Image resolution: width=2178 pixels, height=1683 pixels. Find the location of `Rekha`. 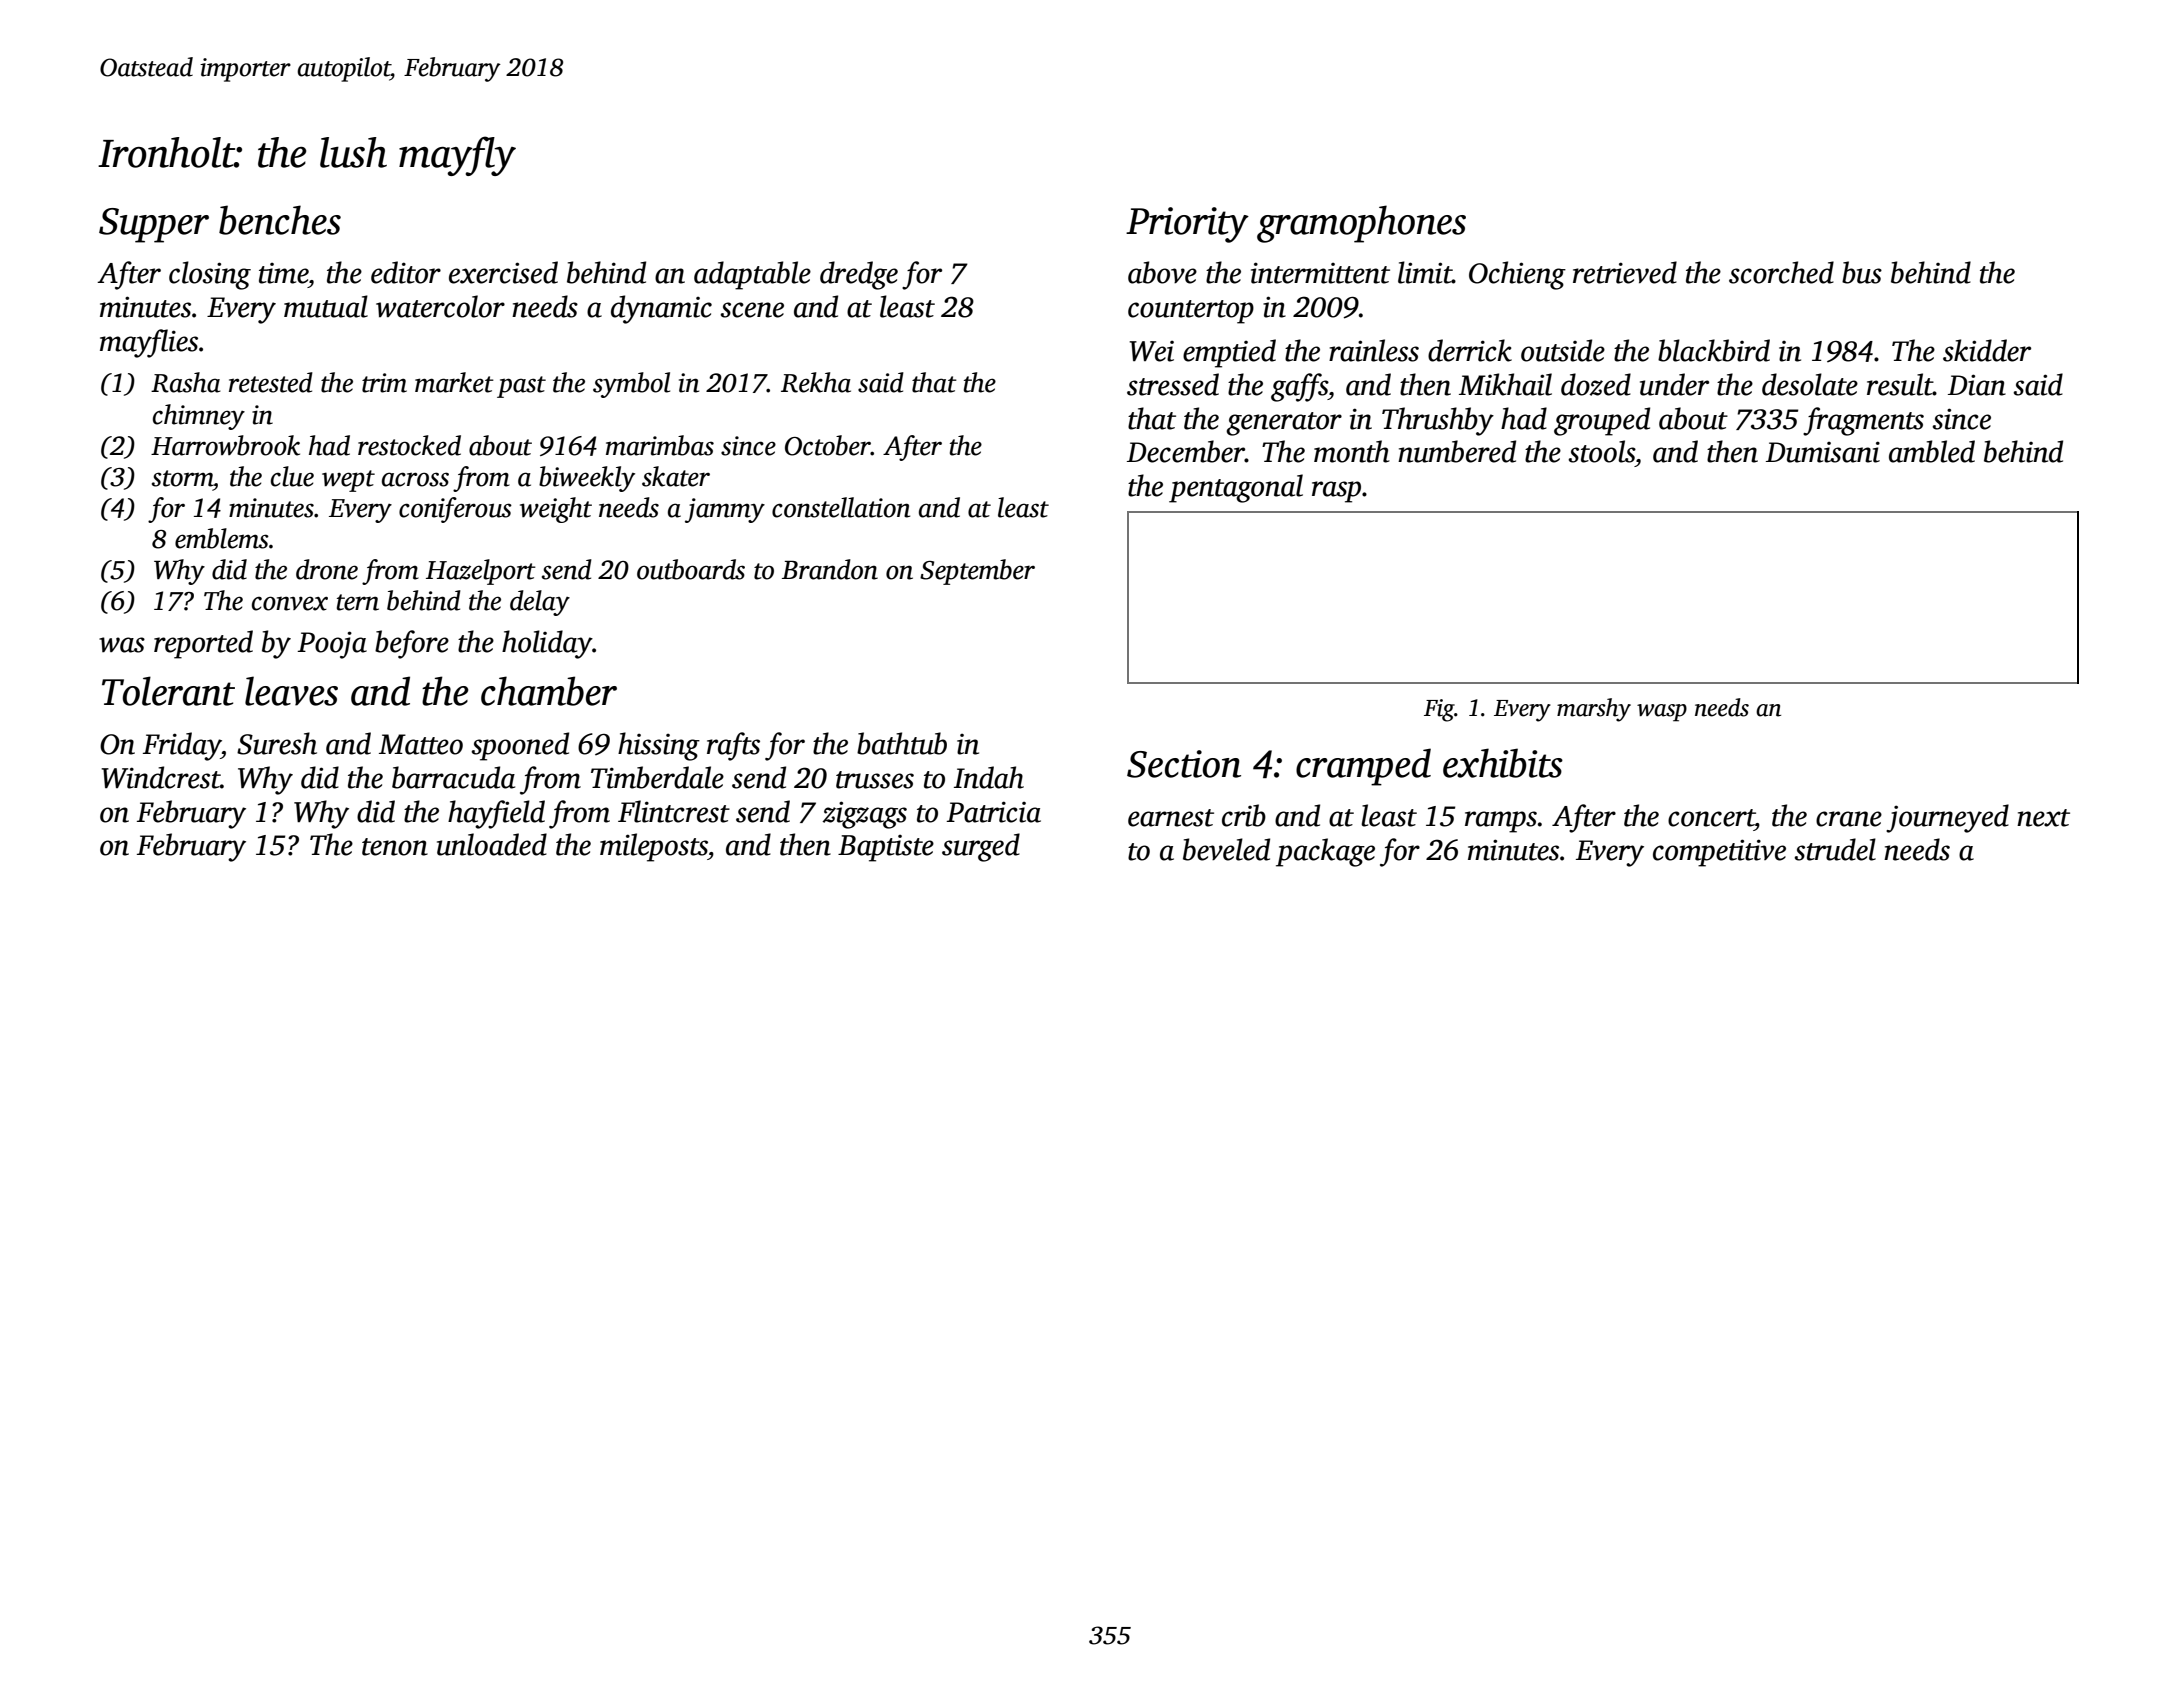

Rekha is located at coordinates (816, 382).
